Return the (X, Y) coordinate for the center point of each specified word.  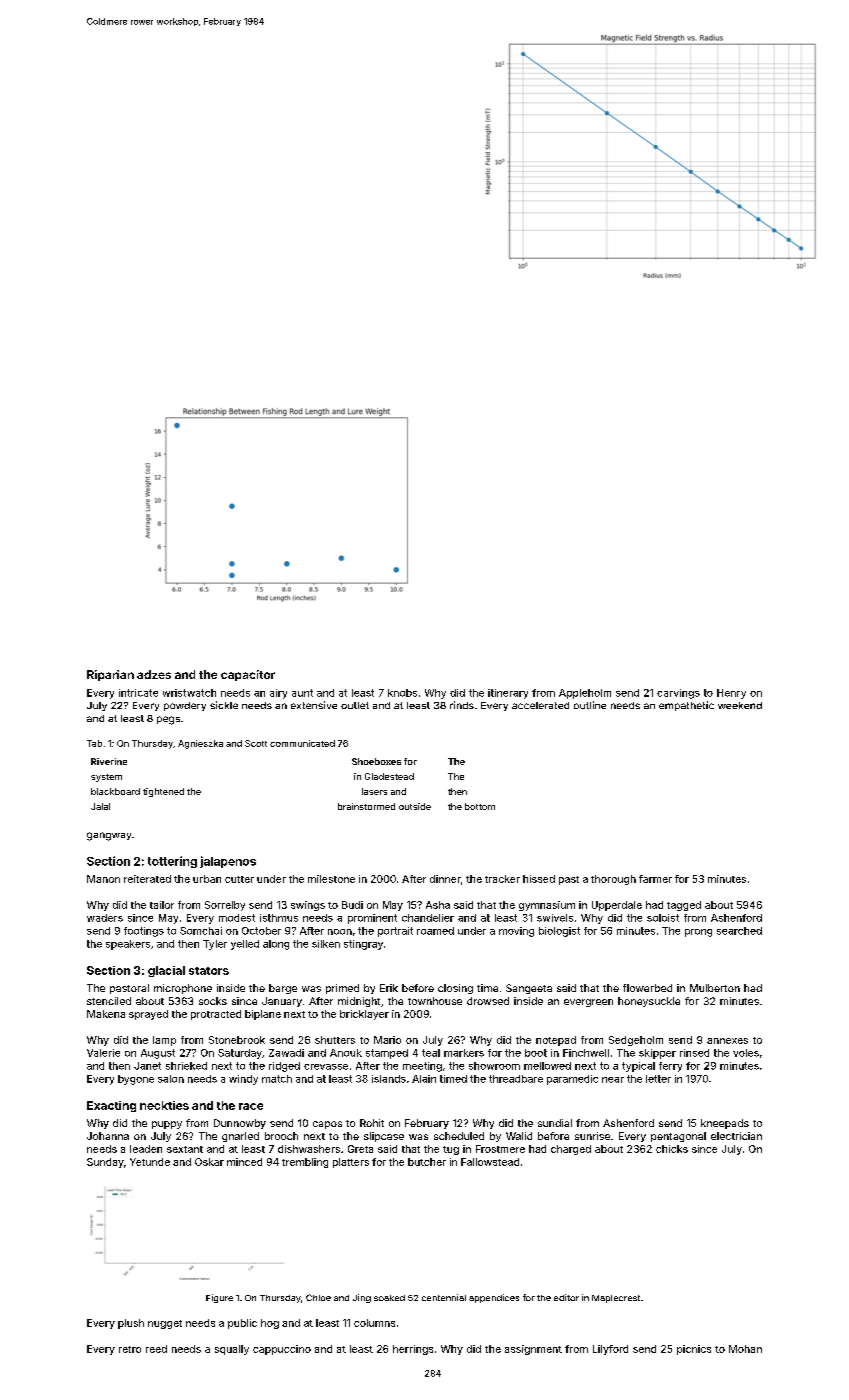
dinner (445, 879)
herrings (413, 1350)
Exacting (111, 1106)
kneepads (725, 1124)
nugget (165, 1324)
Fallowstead (490, 1162)
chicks (672, 1149)
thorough (613, 880)
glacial (166, 971)
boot (536, 1053)
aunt (302, 693)
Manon (103, 879)
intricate (138, 693)
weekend (740, 705)
